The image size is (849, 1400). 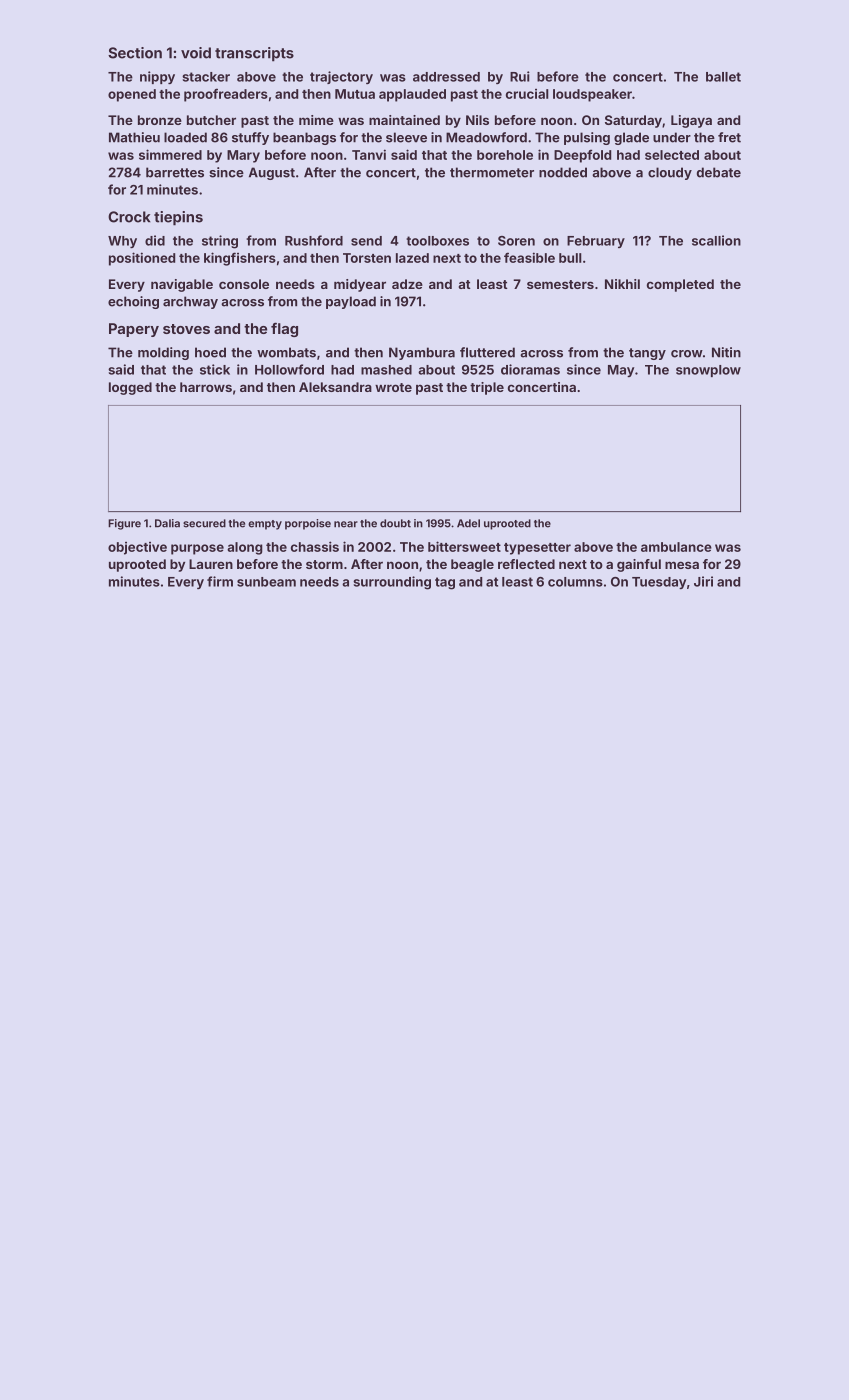 What do you see at coordinates (324, 564) in the page?
I see `storm` at bounding box center [324, 564].
